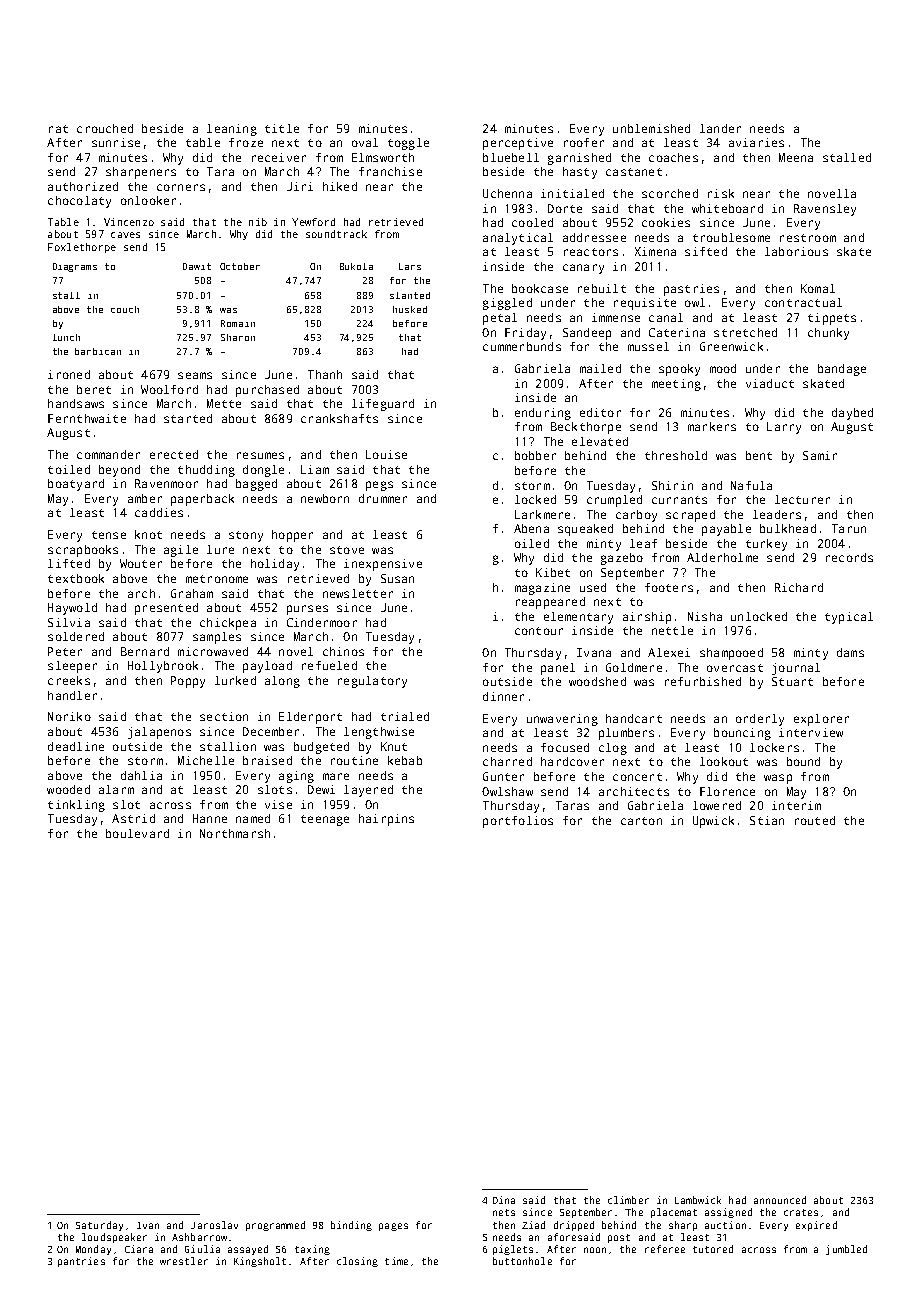 The width and height of the image is (924, 1308). I want to click on aviaries, so click(756, 142).
